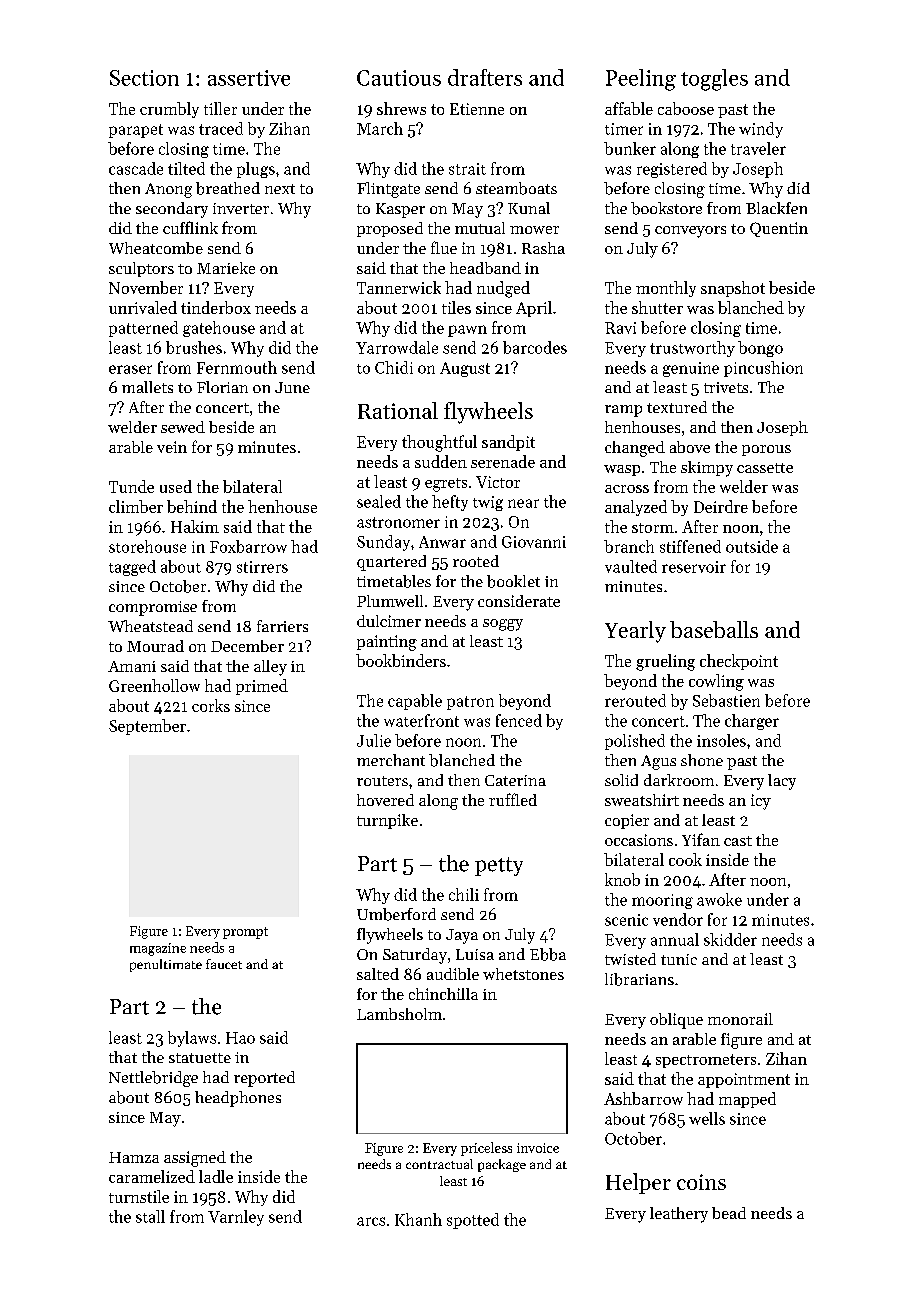 This page has height=1308, width=924. What do you see at coordinates (245, 933) in the page?
I see `prompt` at bounding box center [245, 933].
